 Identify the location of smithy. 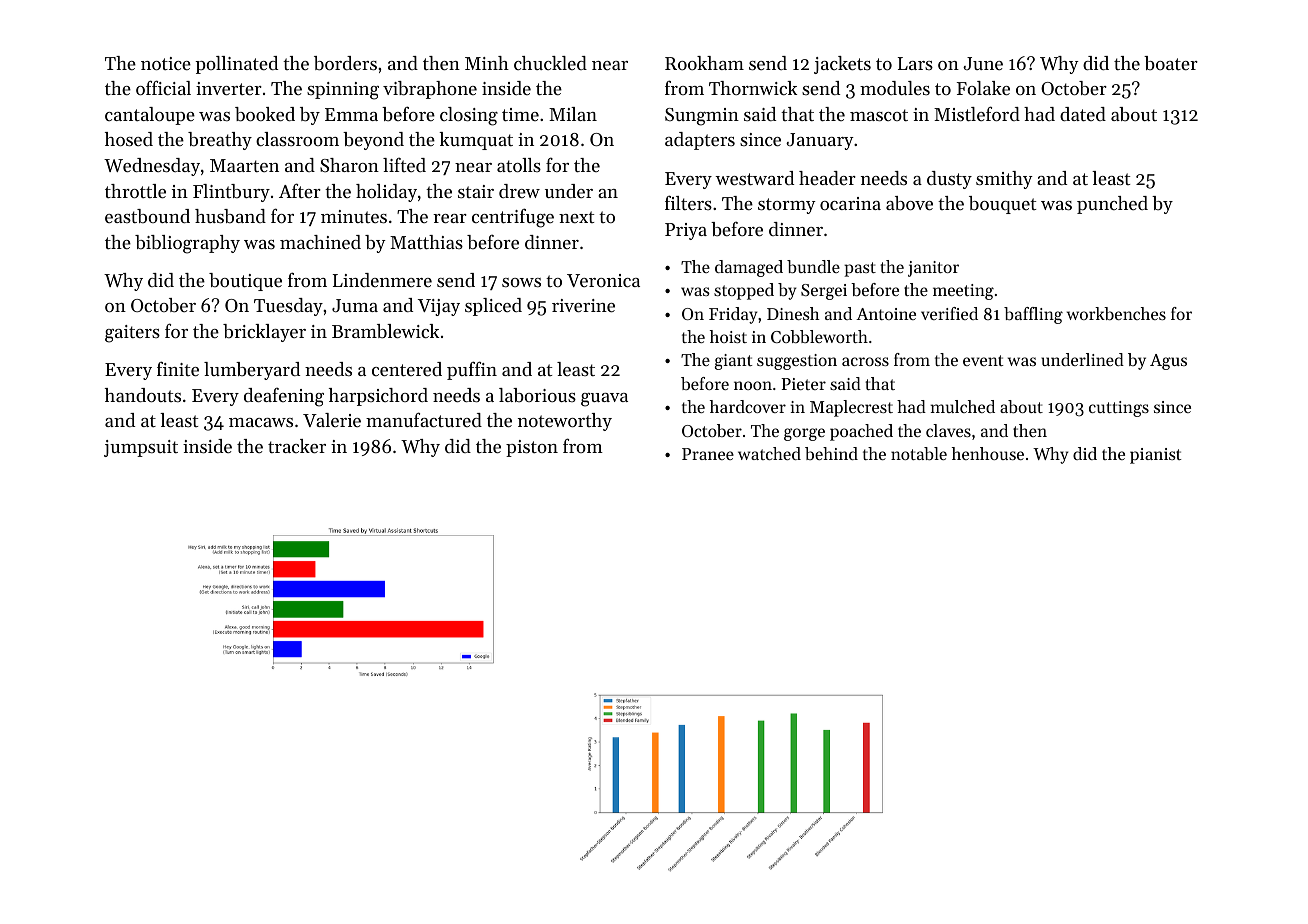
(1004, 180).
